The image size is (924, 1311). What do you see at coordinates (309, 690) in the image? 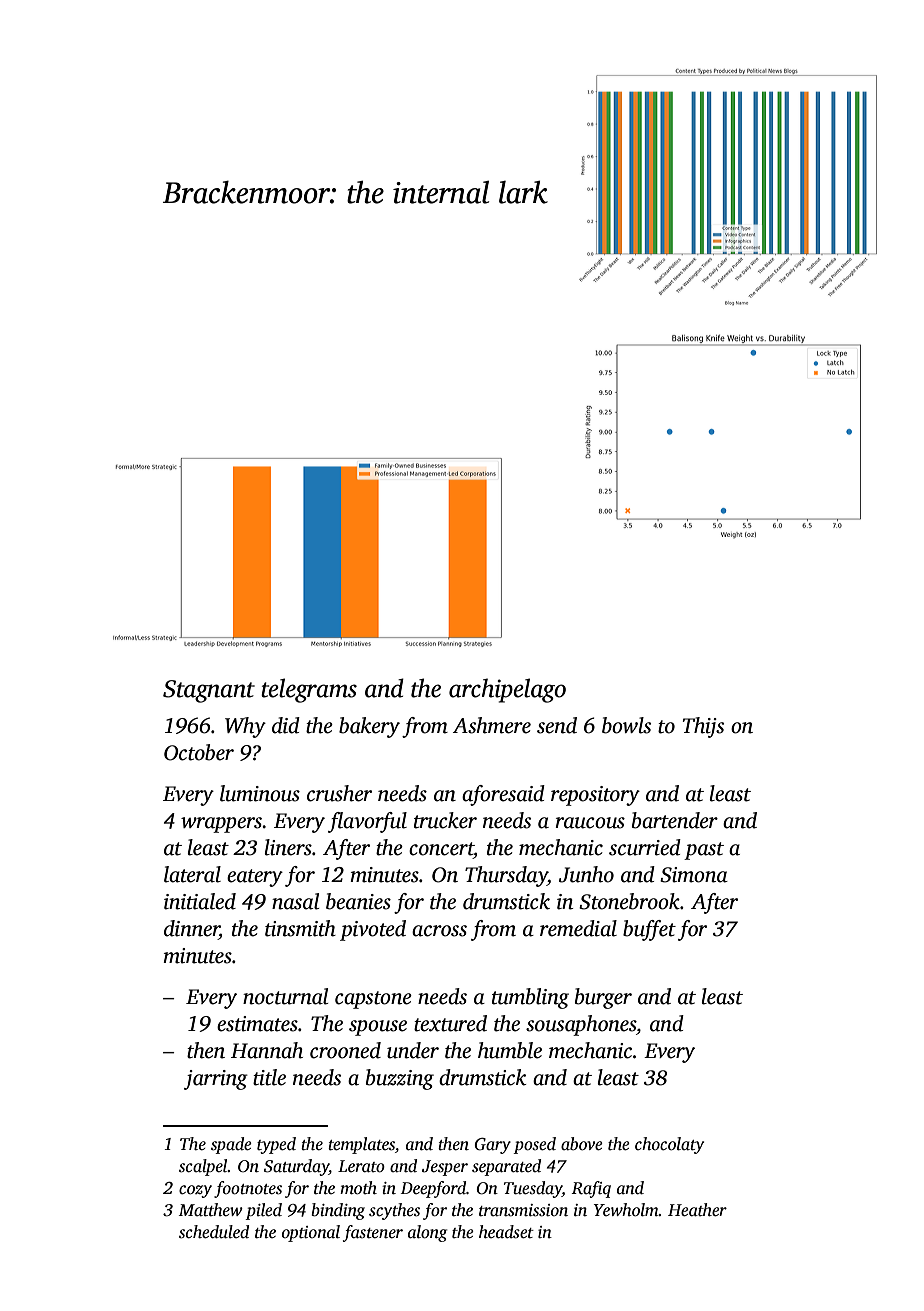
I see `telegrams` at bounding box center [309, 690].
